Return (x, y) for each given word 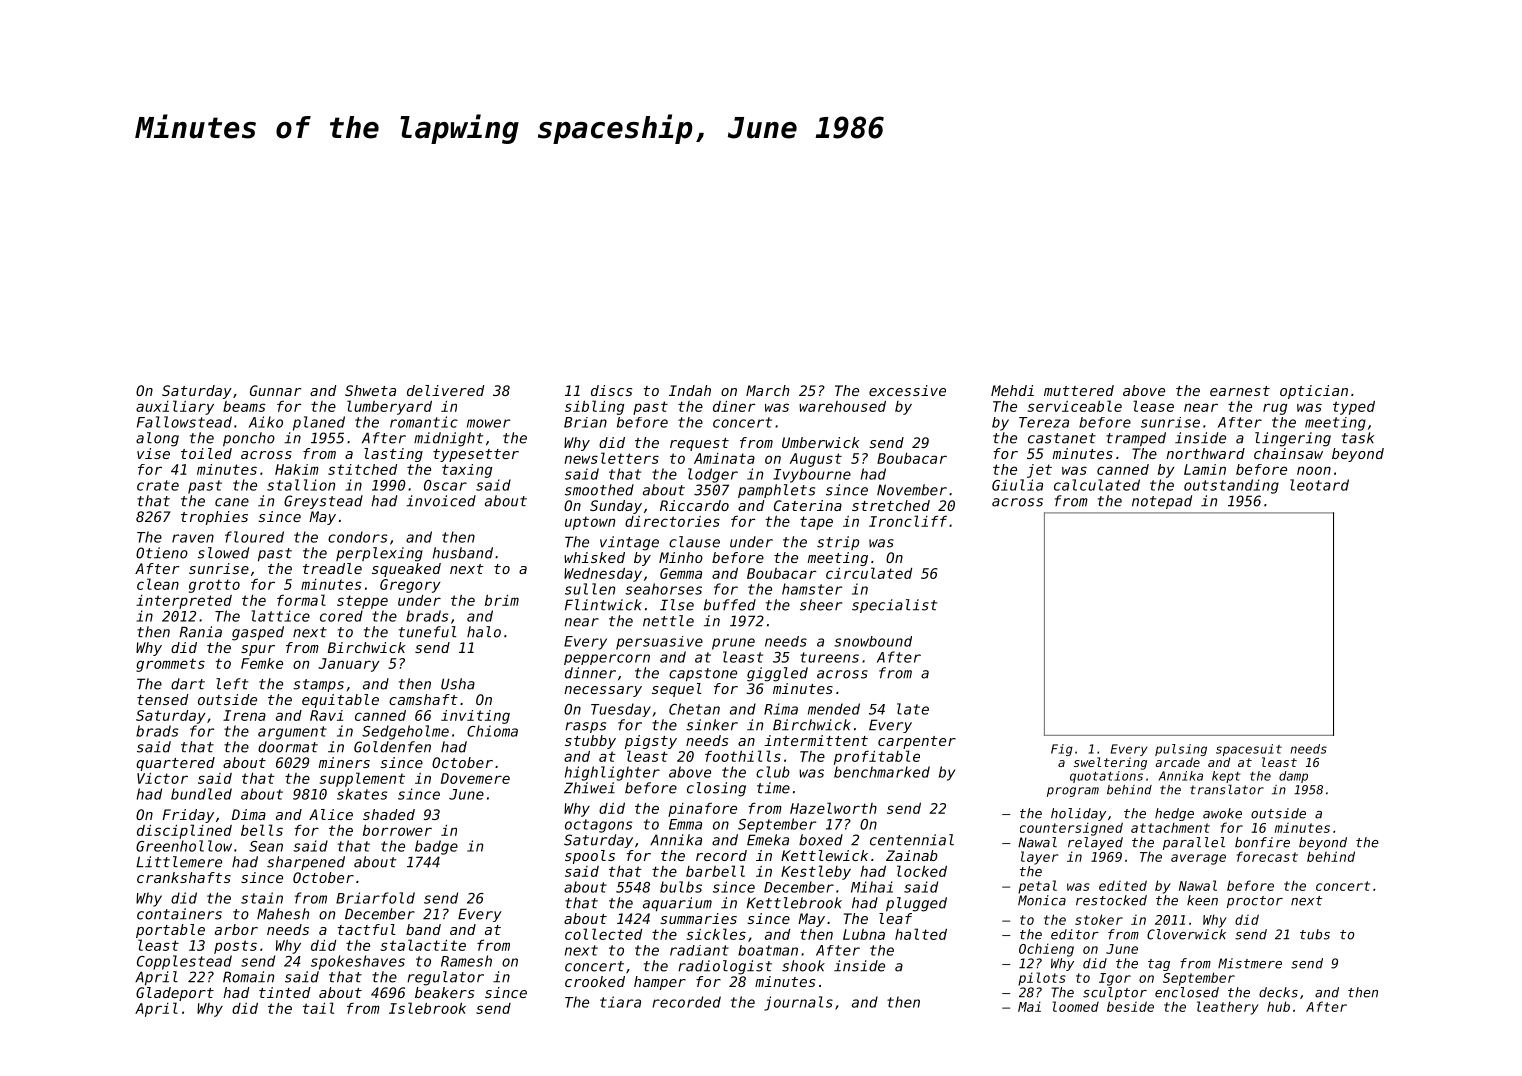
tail (318, 1008)
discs (611, 390)
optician (1314, 392)
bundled (201, 794)
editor (1075, 934)
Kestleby (816, 872)
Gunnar (275, 390)
